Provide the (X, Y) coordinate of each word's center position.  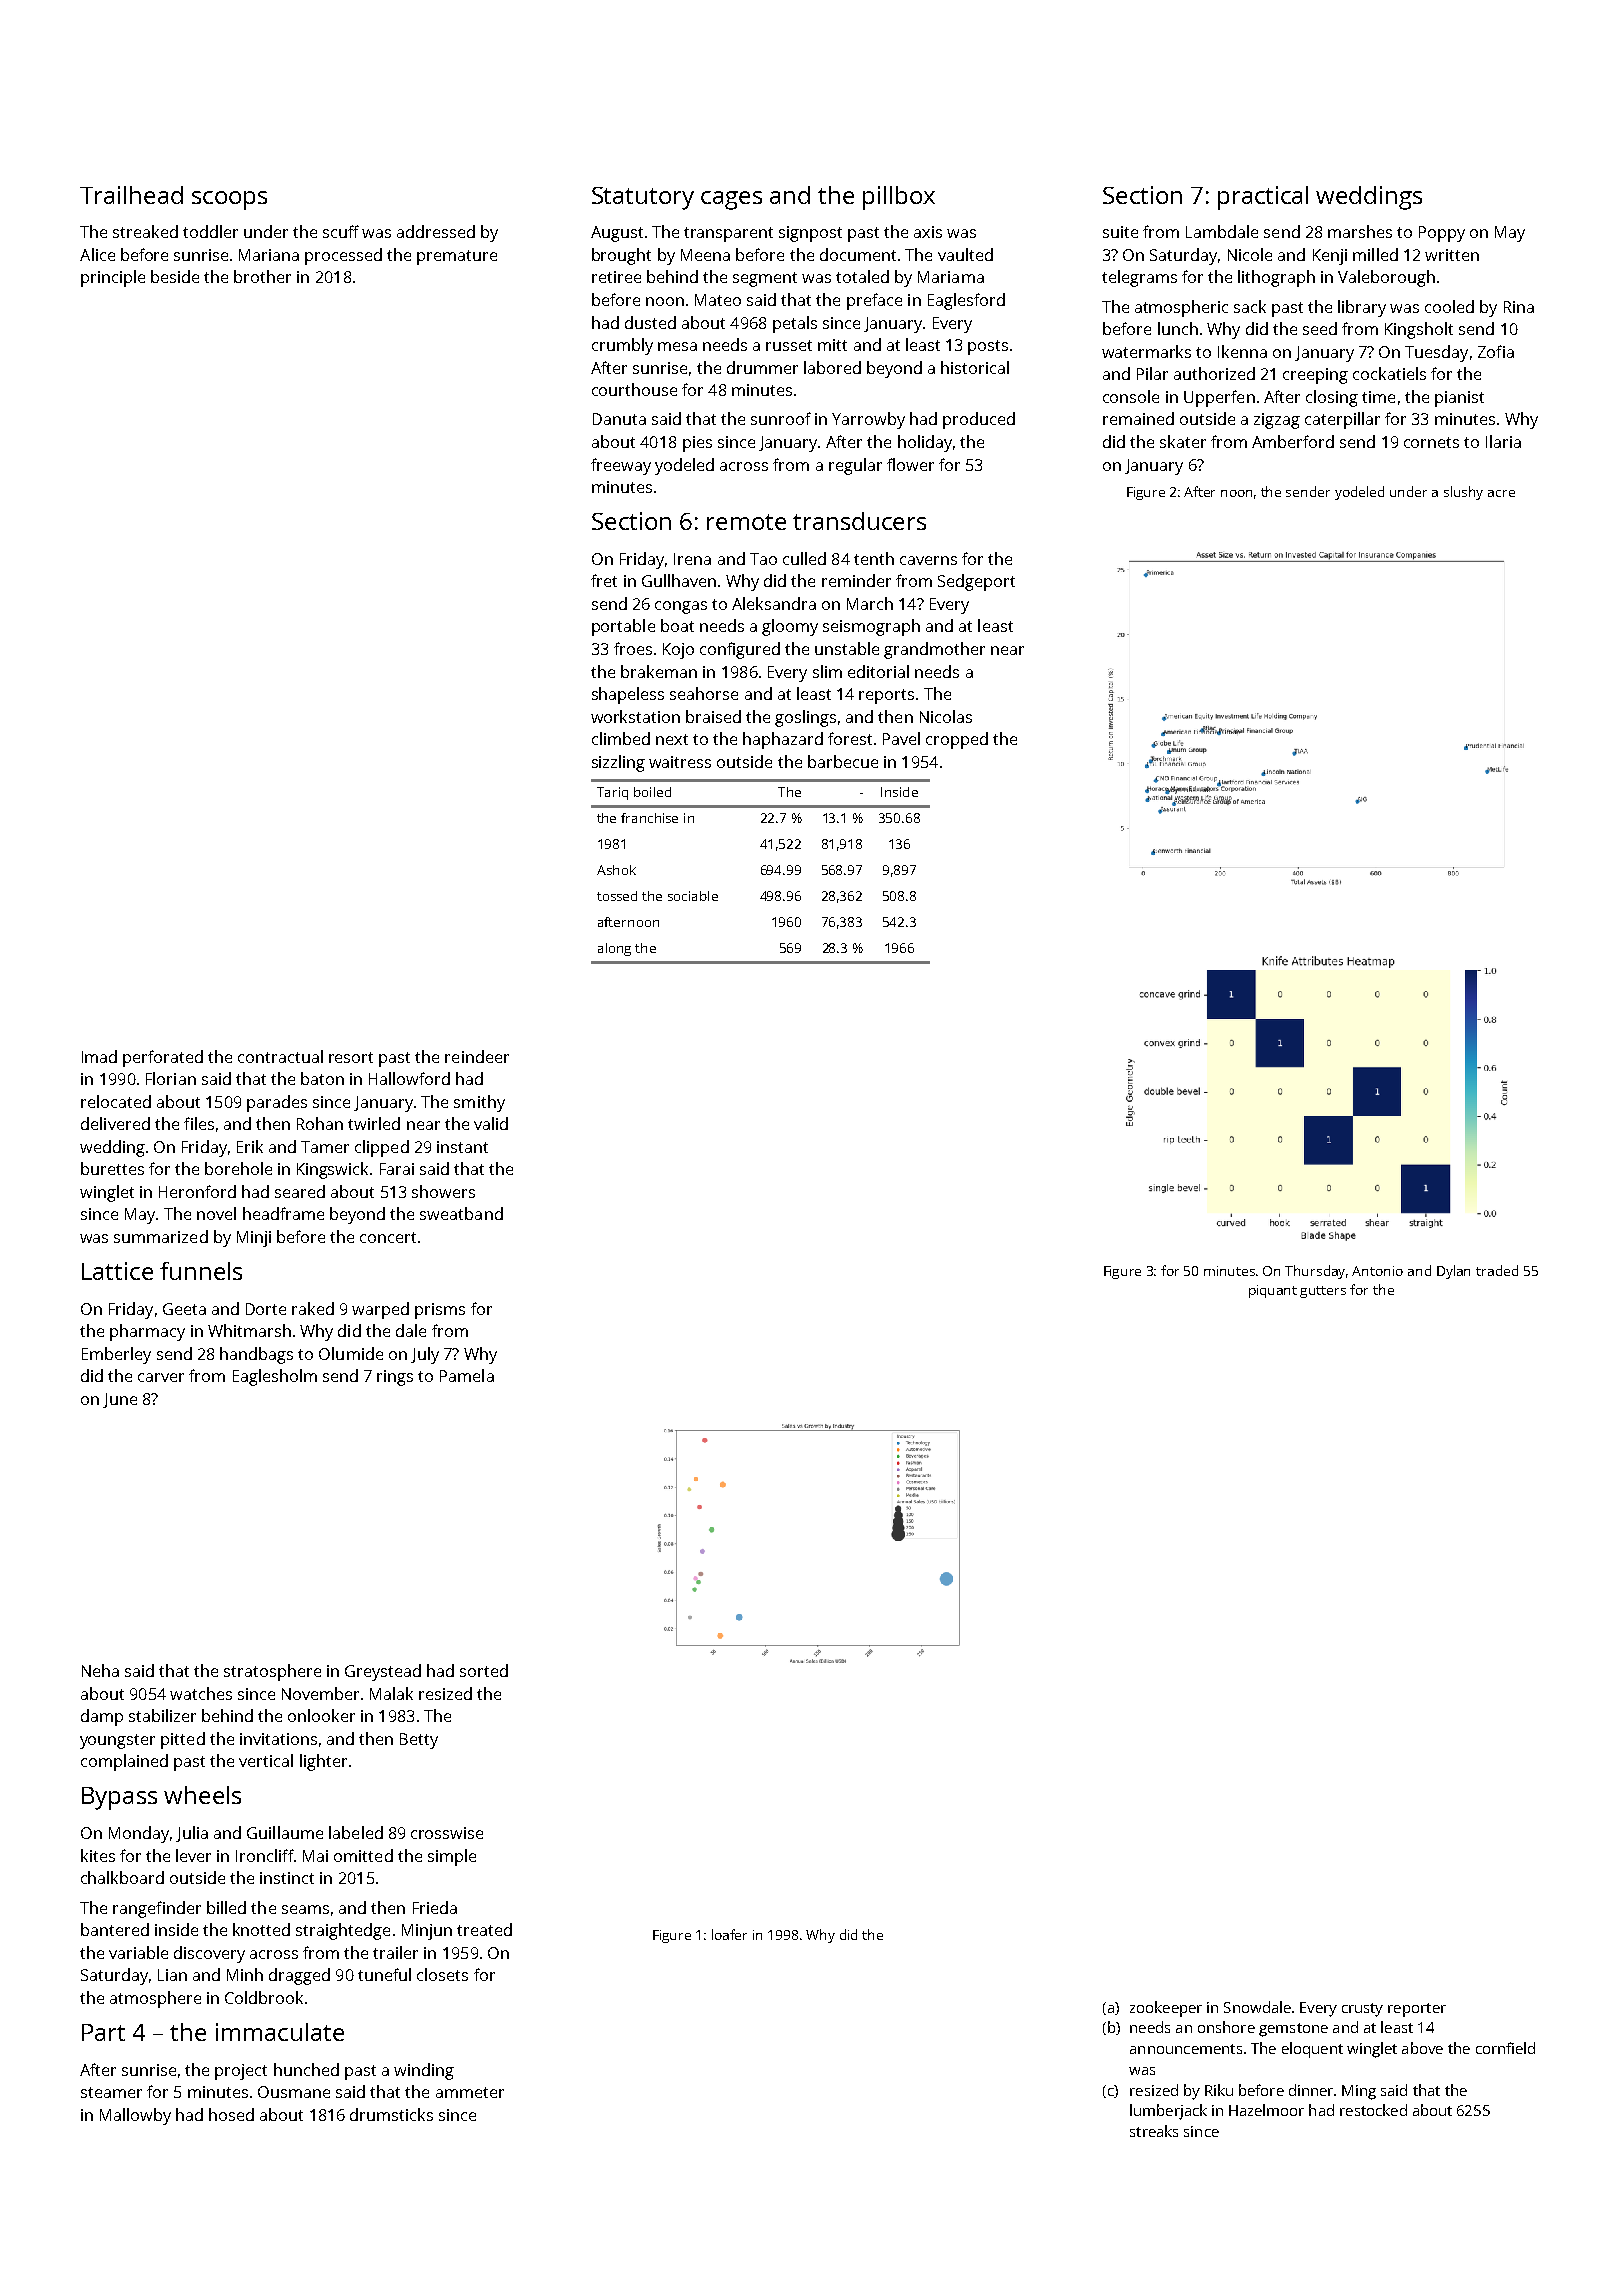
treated (484, 1929)
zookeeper (1166, 2009)
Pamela (467, 1375)
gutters (1323, 1292)
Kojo (678, 651)
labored (832, 367)
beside (175, 276)
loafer (729, 1934)
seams (305, 1909)
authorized (1214, 373)
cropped (957, 740)
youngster (117, 1741)
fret (604, 580)
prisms (440, 1311)
